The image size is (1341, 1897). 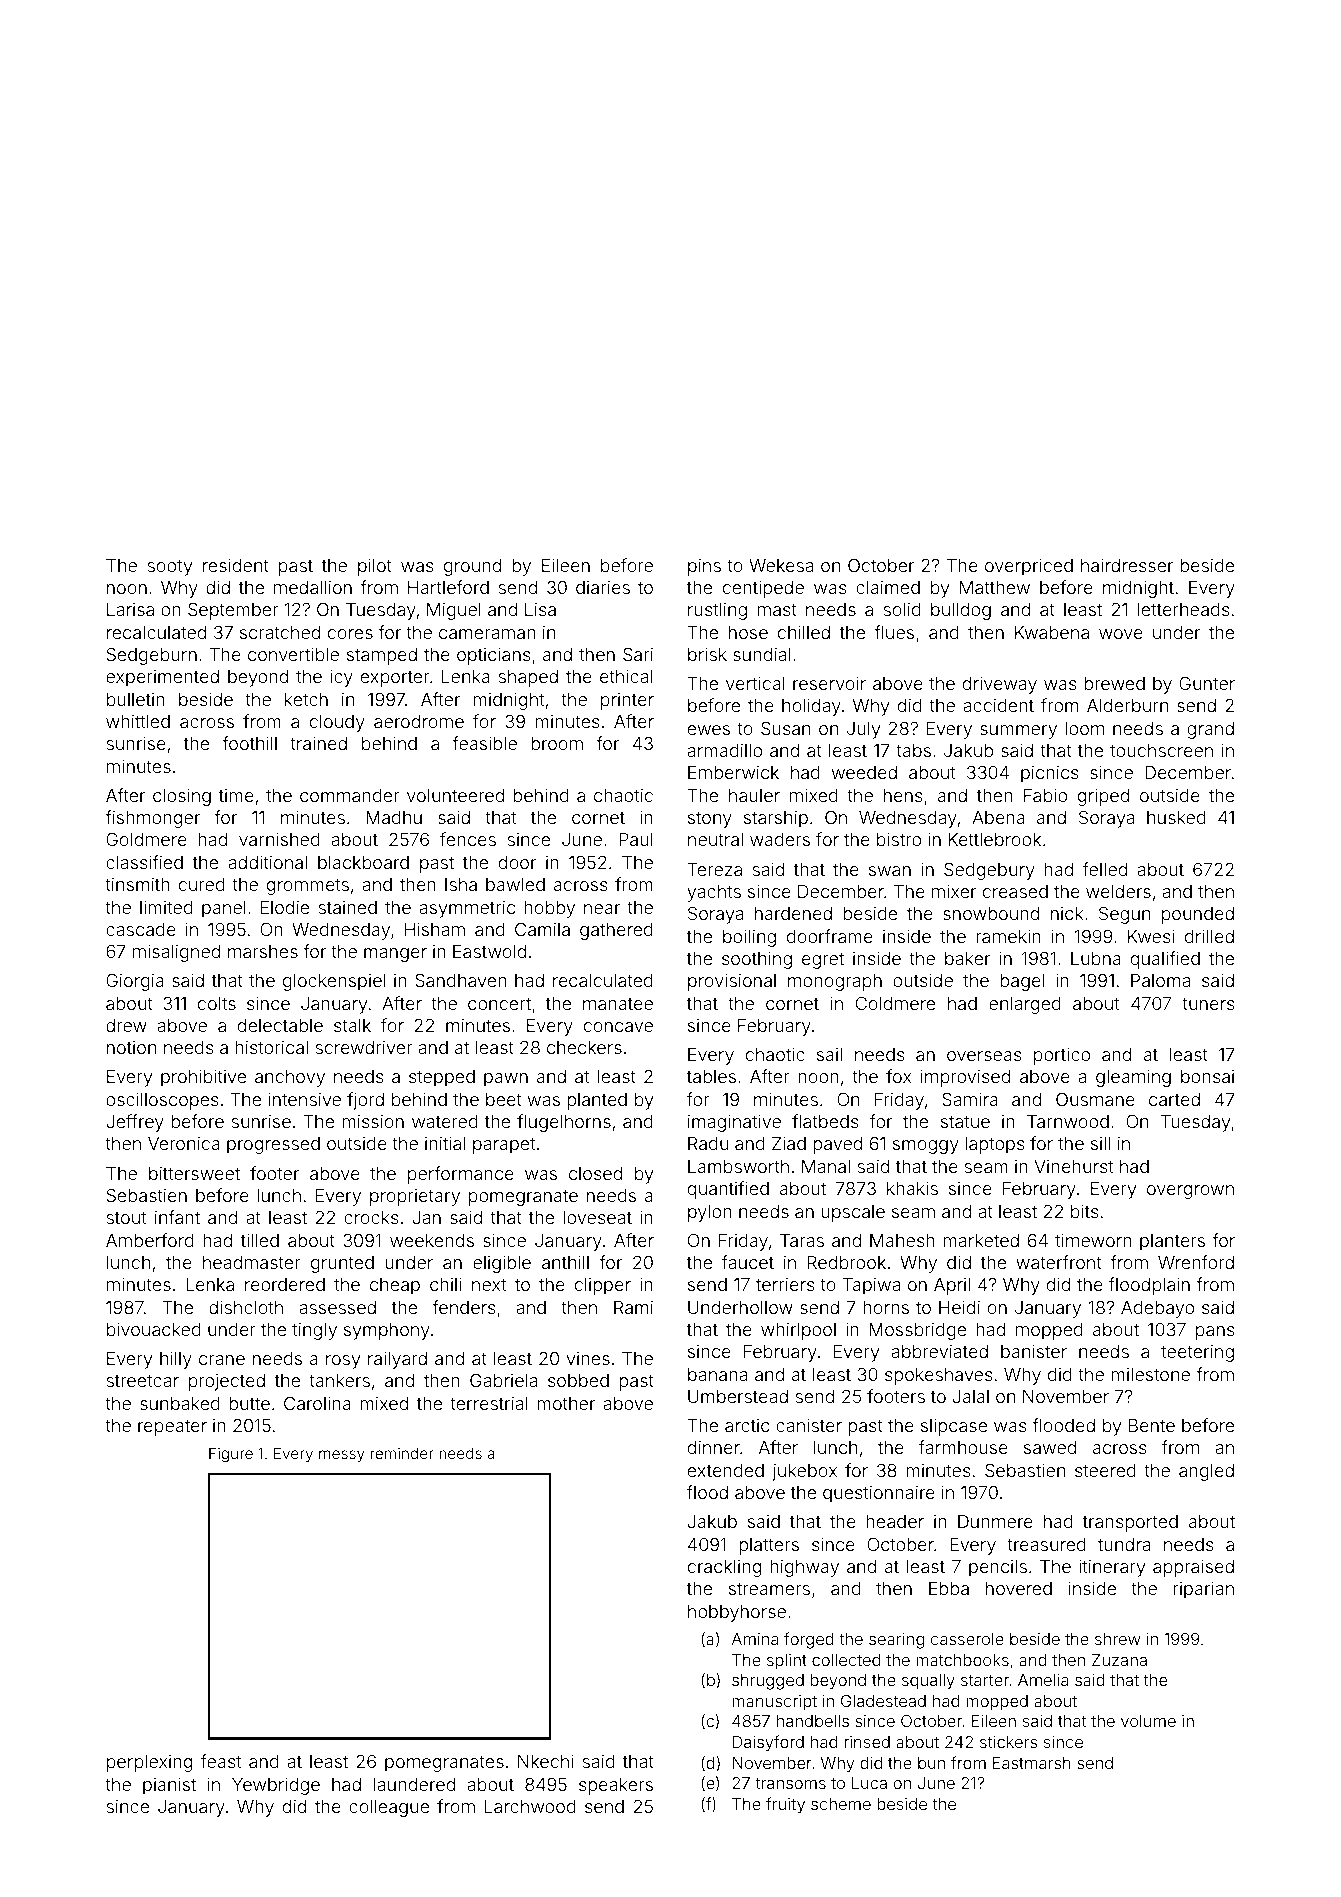 What do you see at coordinates (1068, 1121) in the document?
I see `Tarnwood` at bounding box center [1068, 1121].
